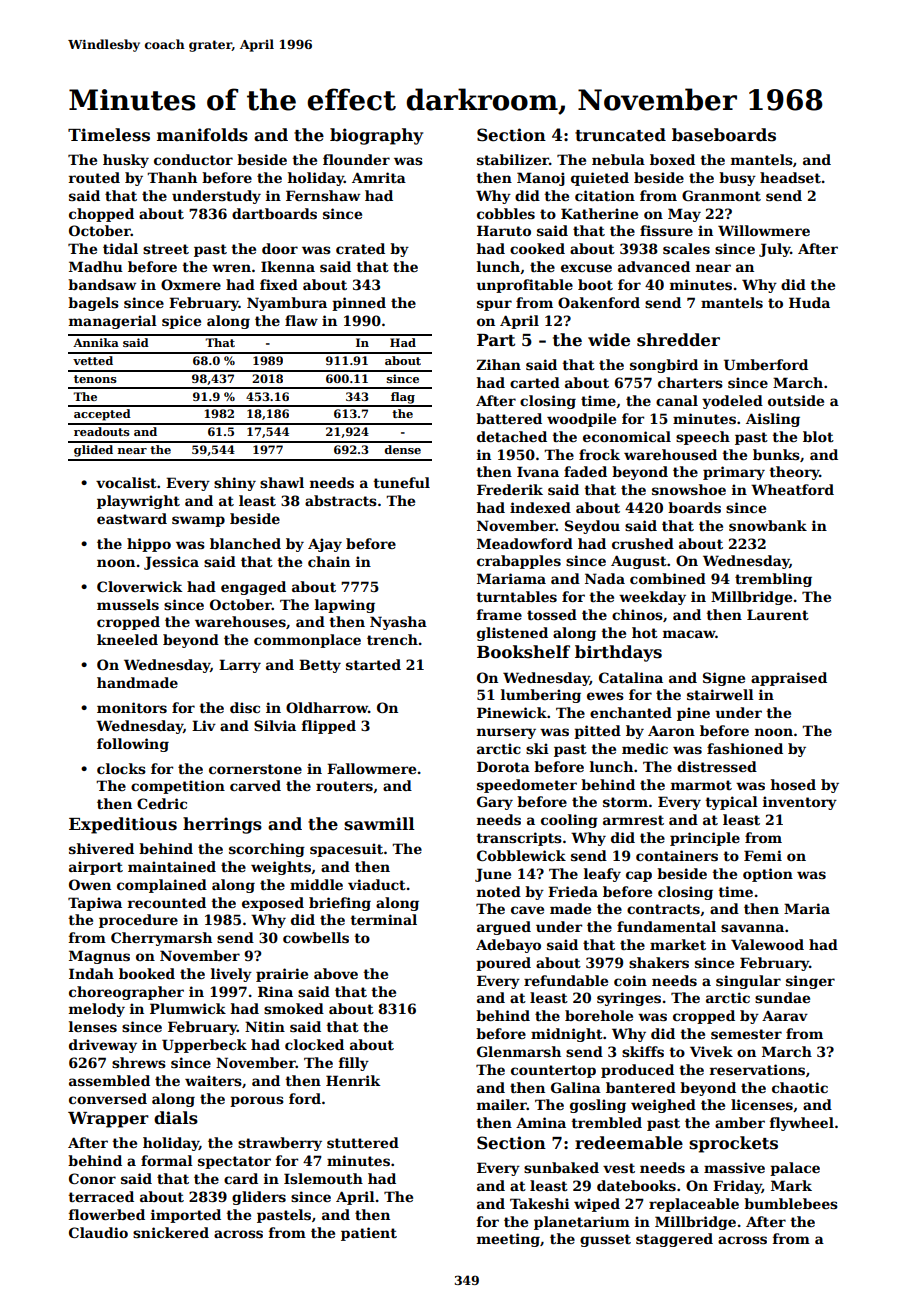 This image has height=1316, width=908. Describe the element at coordinates (620, 135) in the image. I see `truncated` at that location.
